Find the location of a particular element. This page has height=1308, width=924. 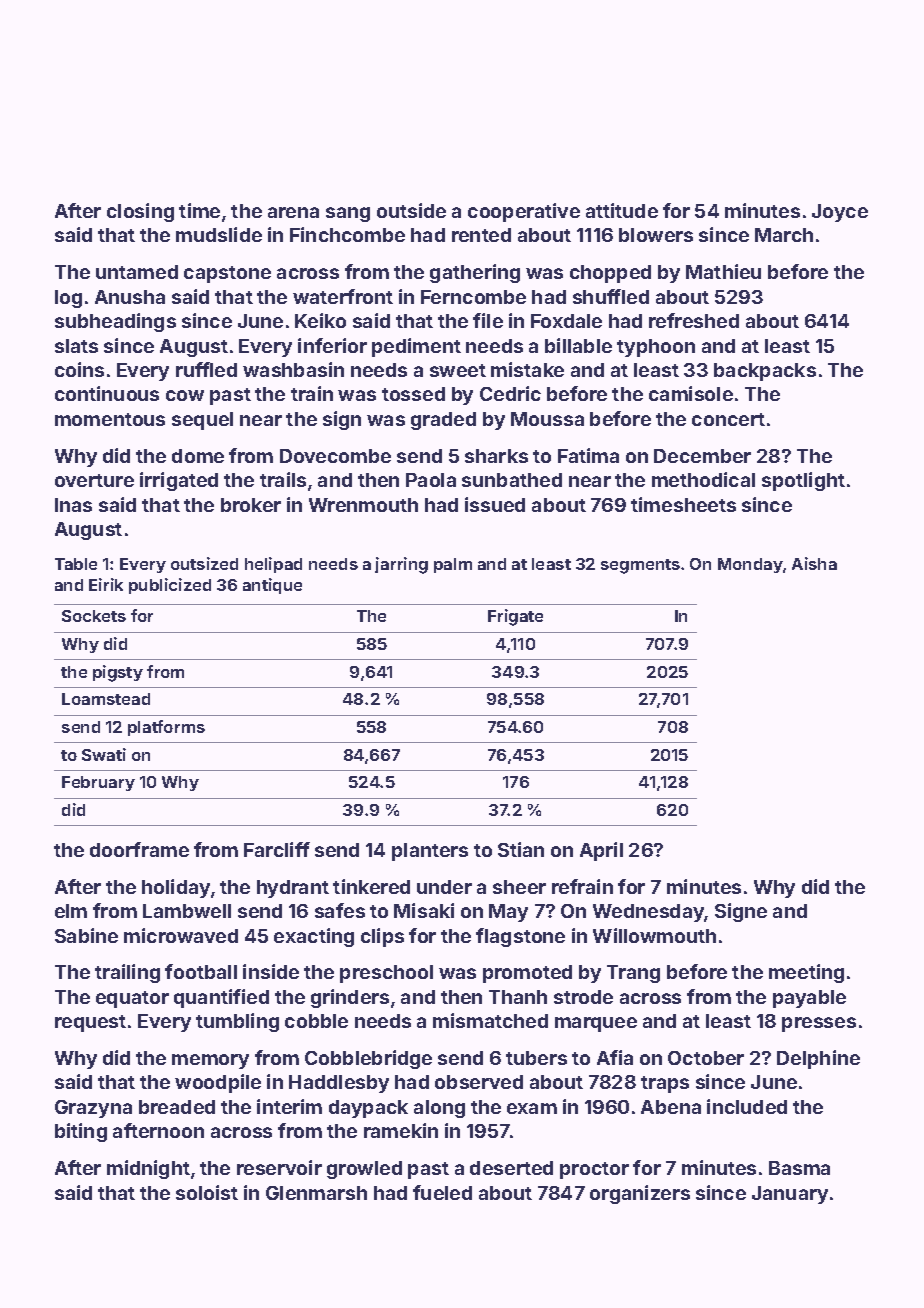

April is located at coordinates (601, 851).
